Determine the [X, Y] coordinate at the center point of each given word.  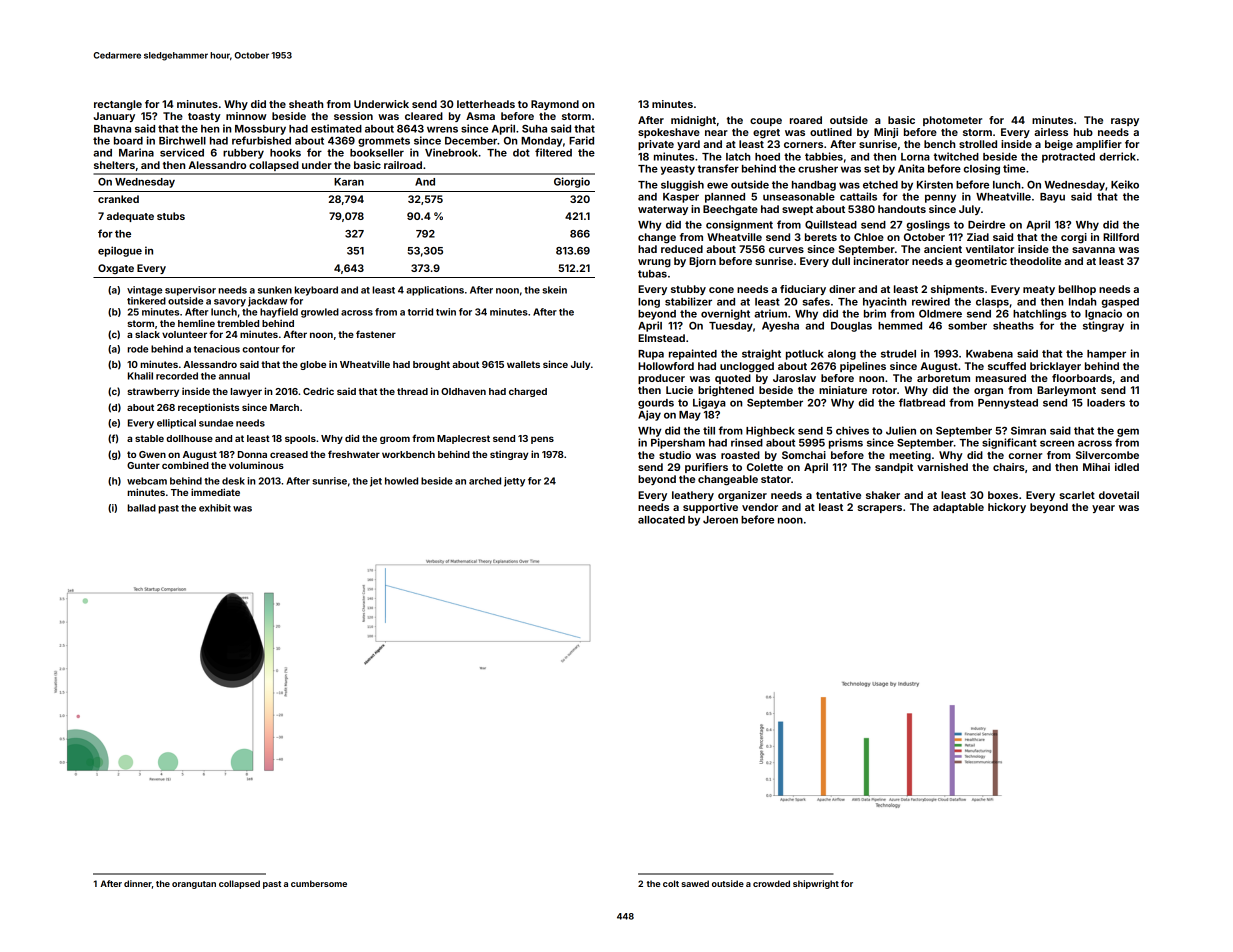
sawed [695, 883]
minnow [246, 116]
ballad [142, 508]
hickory [1007, 508]
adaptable [958, 508]
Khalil [140, 376]
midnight [693, 121]
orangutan [194, 885]
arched [485, 481]
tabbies [824, 156]
